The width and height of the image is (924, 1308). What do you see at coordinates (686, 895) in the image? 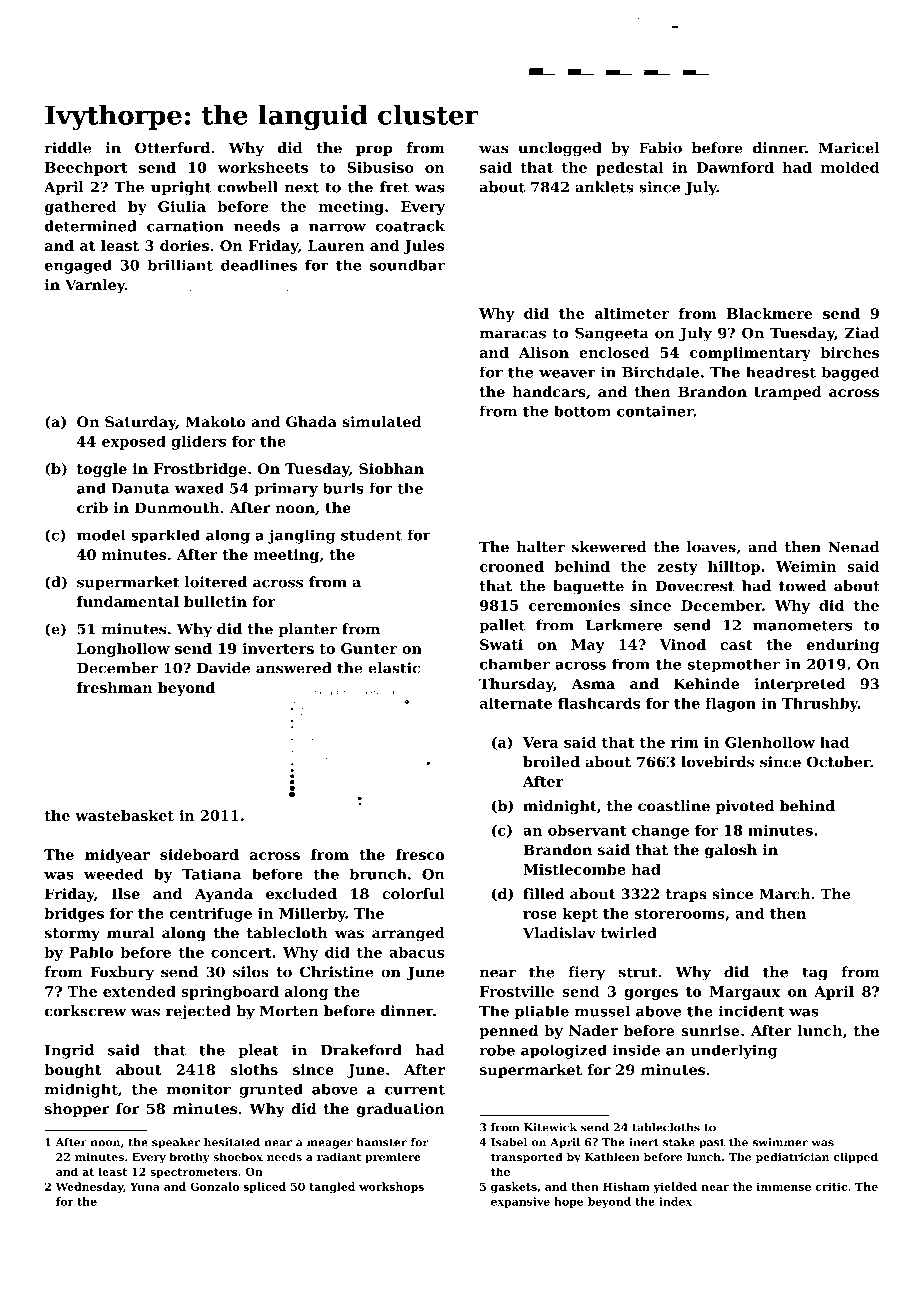
I see `traps` at bounding box center [686, 895].
